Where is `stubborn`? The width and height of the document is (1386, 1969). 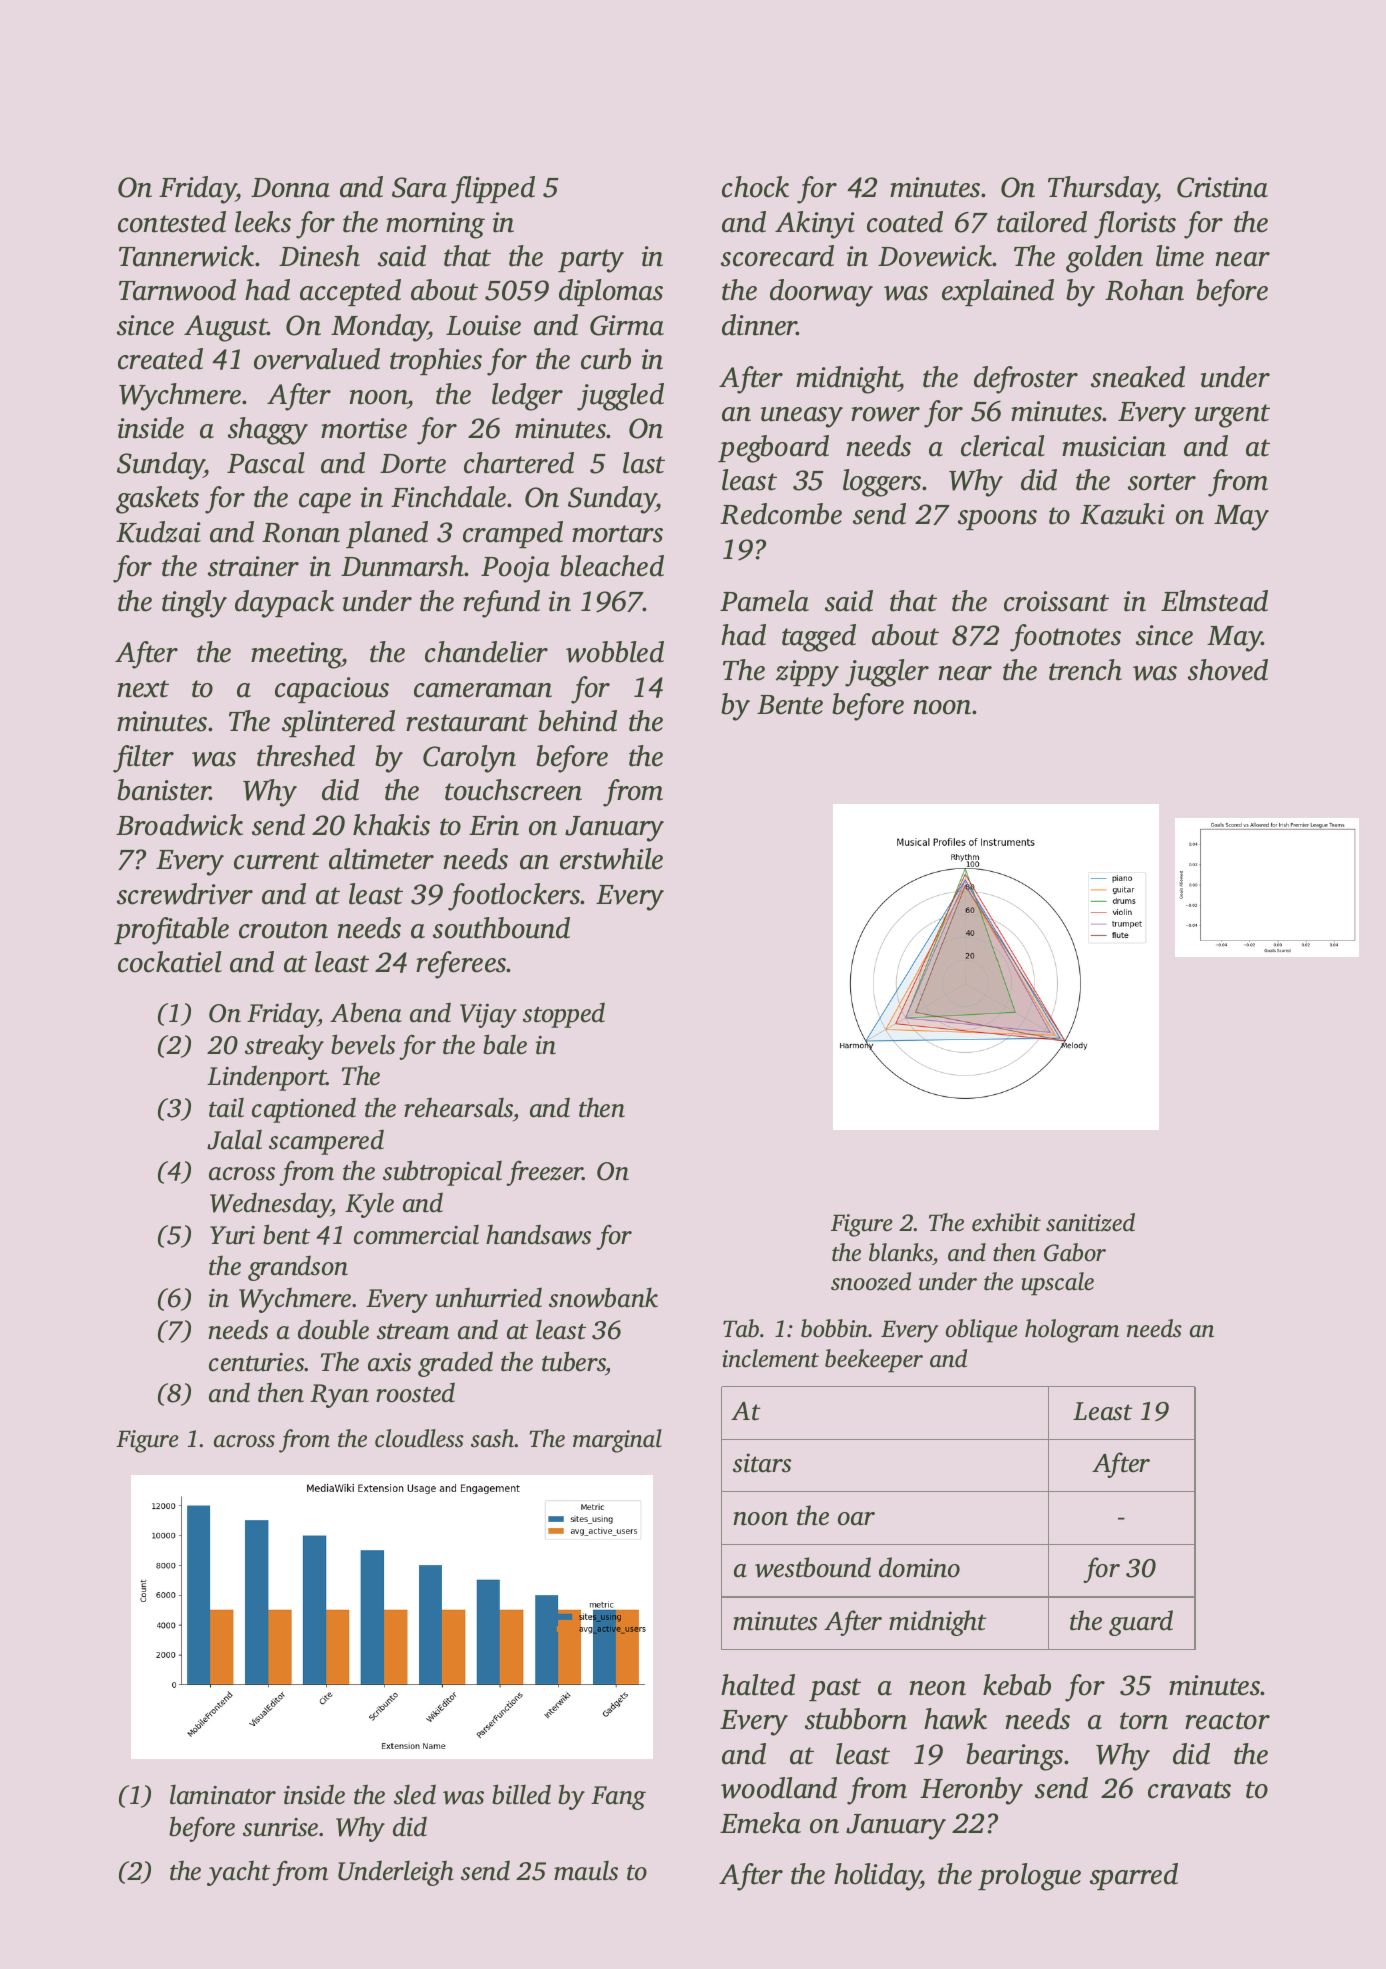
stubborn is located at coordinates (856, 1719).
